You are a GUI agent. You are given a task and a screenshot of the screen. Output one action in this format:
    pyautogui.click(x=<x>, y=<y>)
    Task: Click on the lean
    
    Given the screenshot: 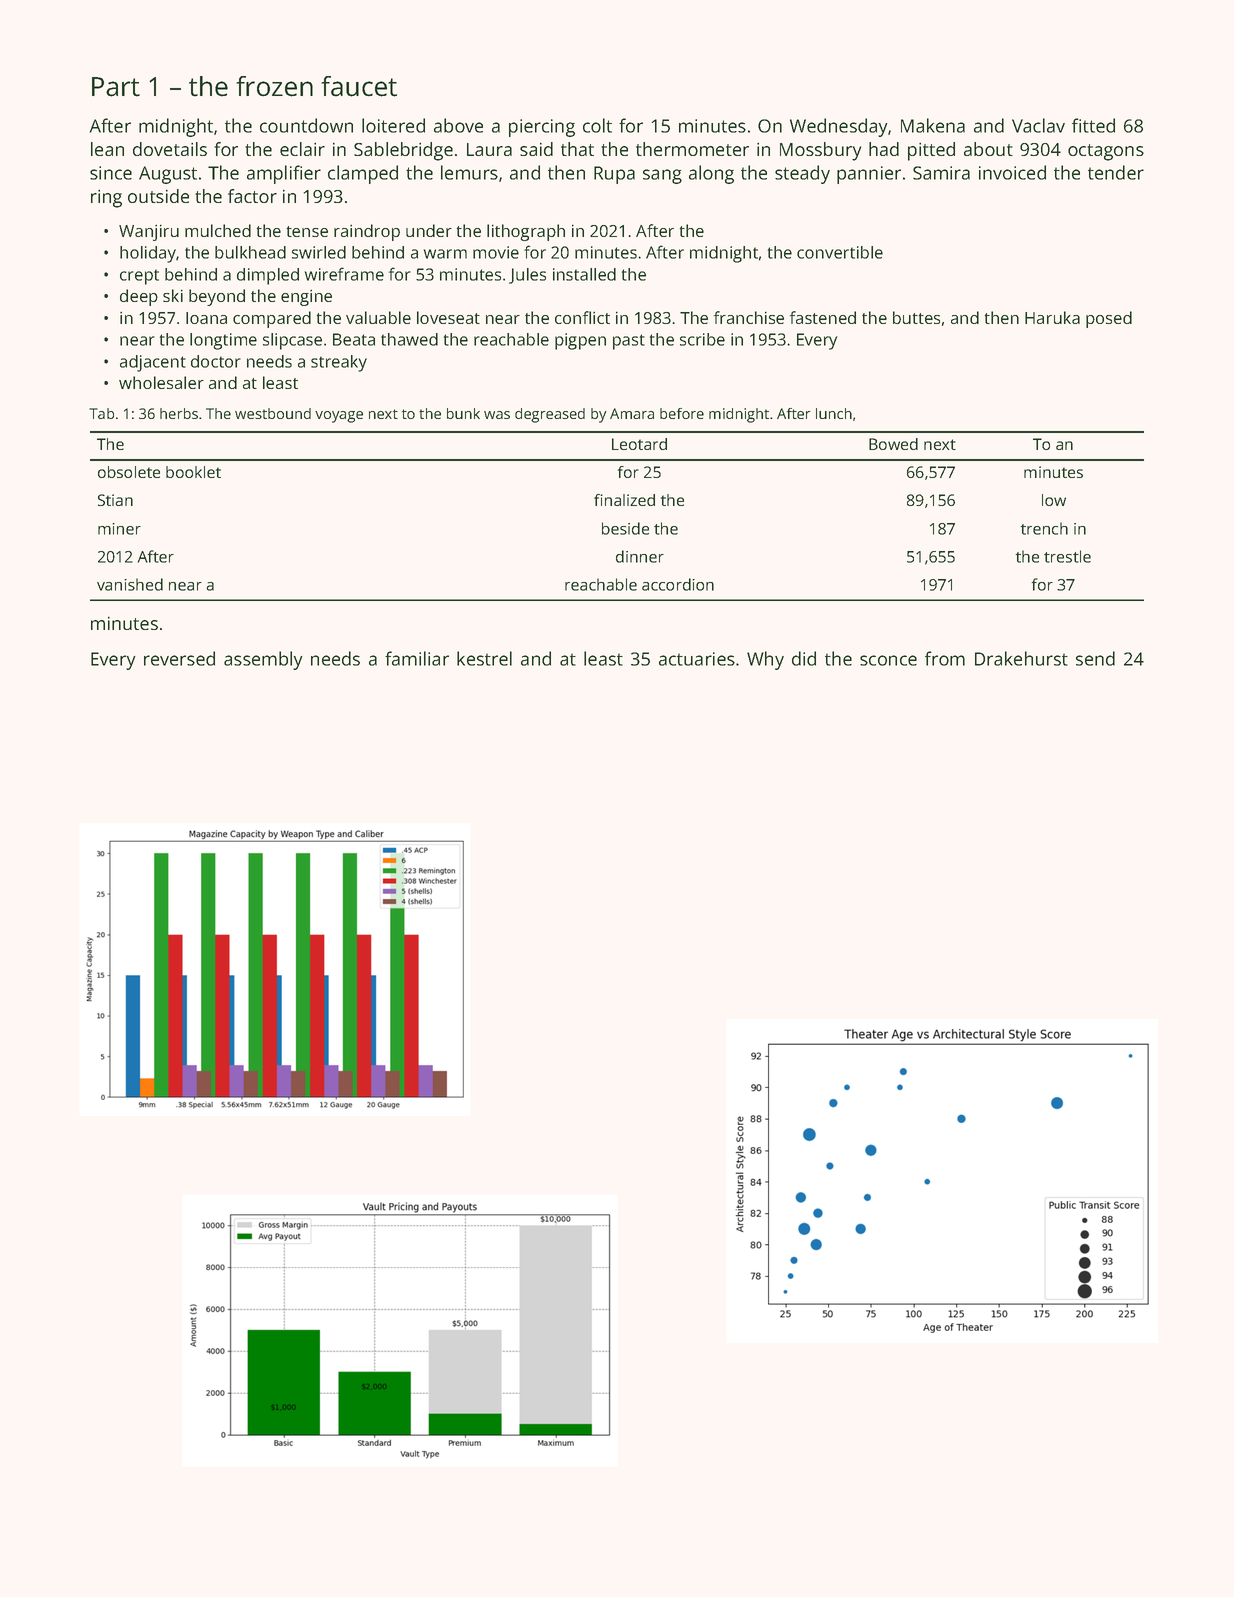 What is the action you would take?
    pyautogui.click(x=107, y=149)
